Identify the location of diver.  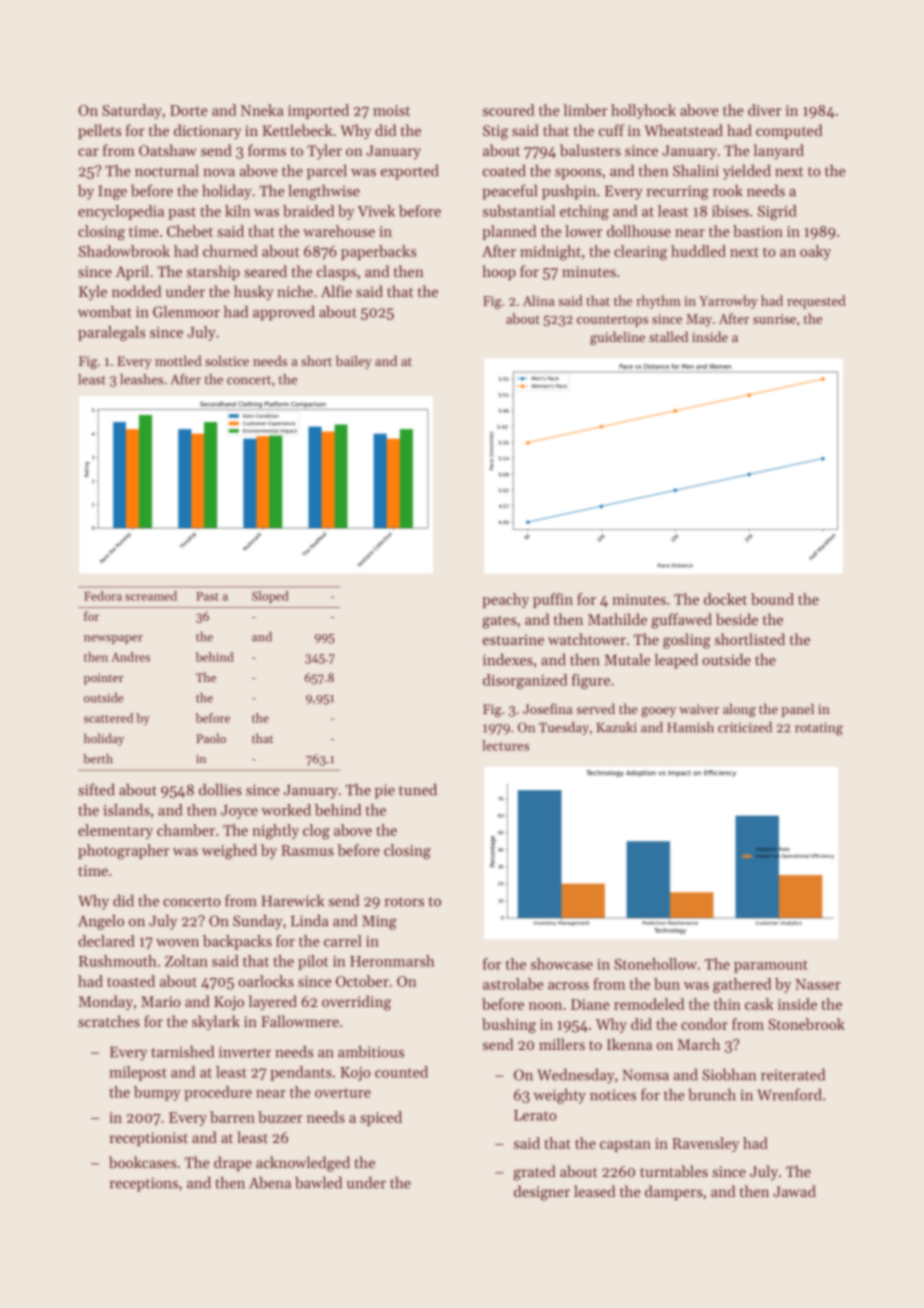
(764, 110).
